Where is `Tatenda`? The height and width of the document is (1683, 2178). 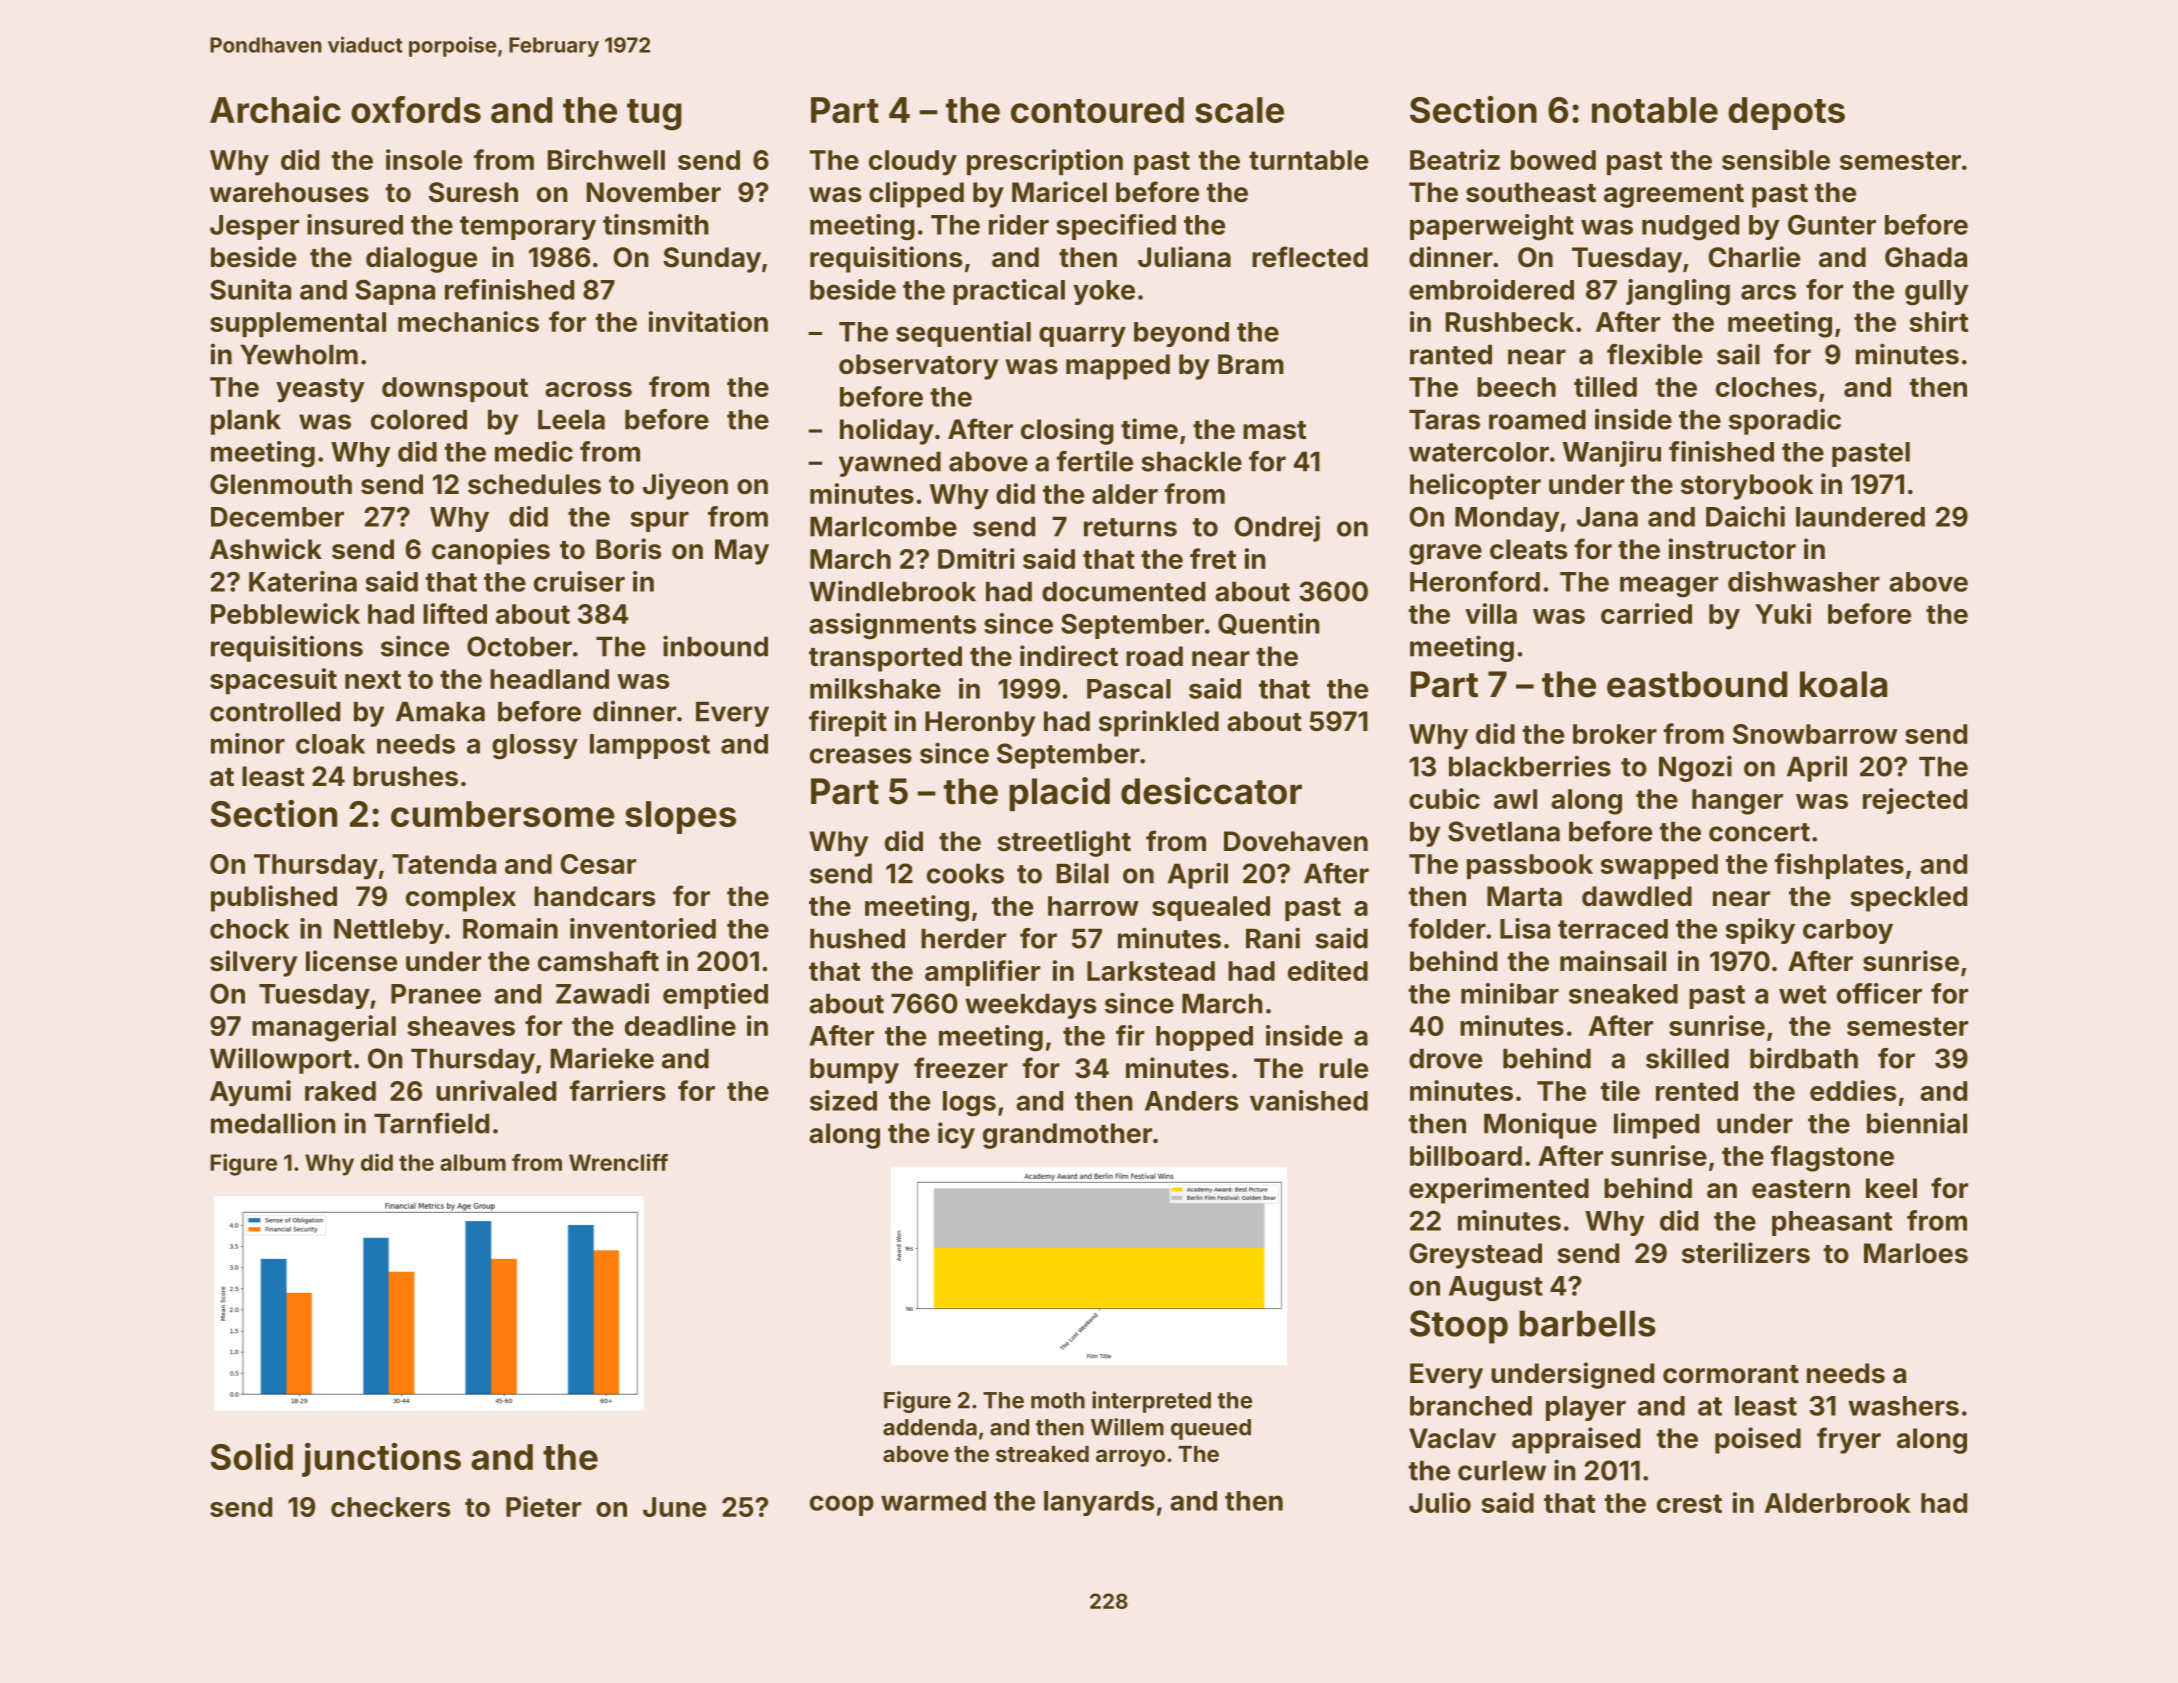
Tatenda is located at coordinates (444, 864).
